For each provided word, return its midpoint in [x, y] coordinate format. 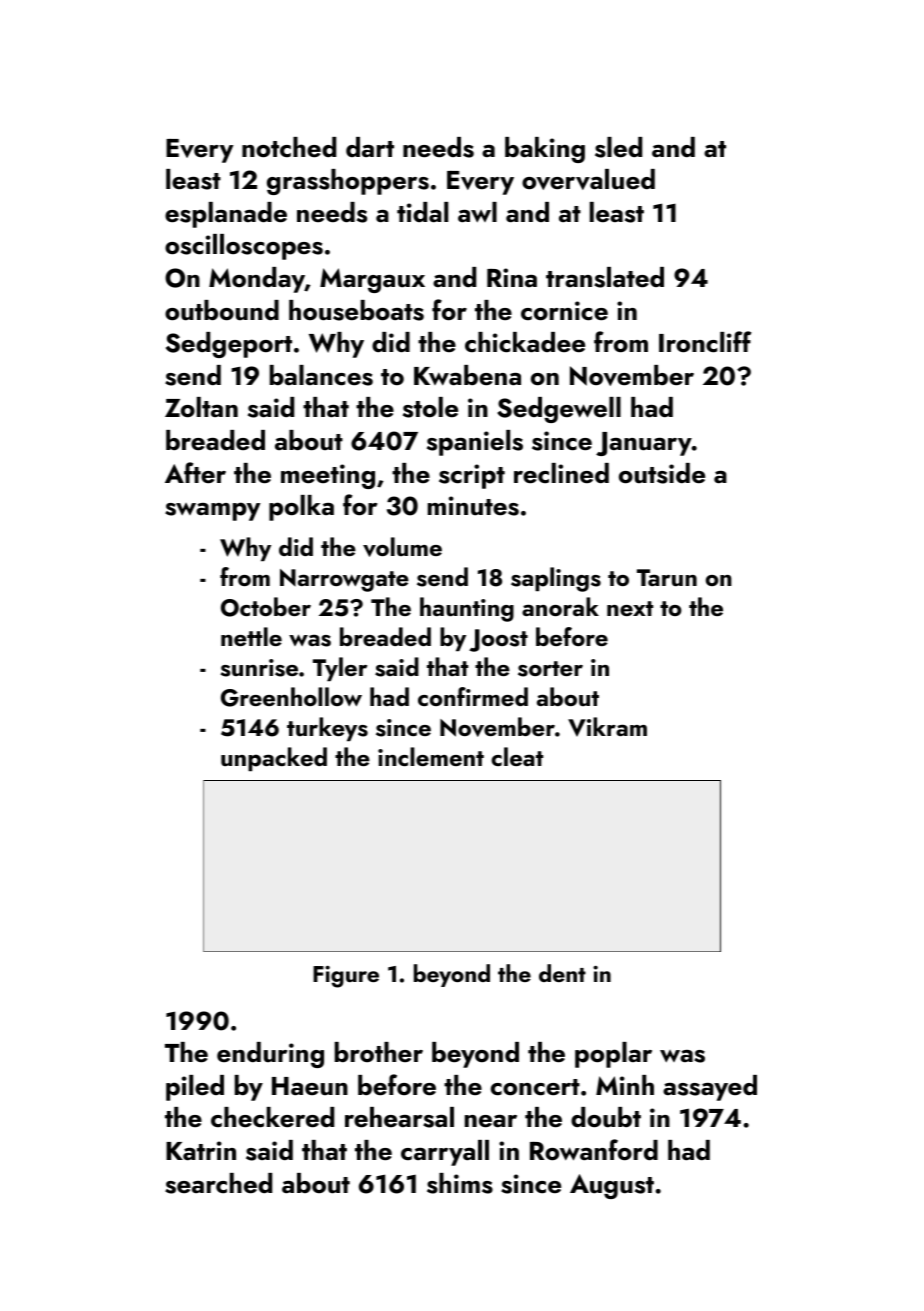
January [644, 444]
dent [562, 973]
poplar [613, 1055]
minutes [473, 506]
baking [545, 150]
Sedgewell [559, 410]
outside [662, 473]
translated [605, 277]
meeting [328, 476]
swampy [212, 511]
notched [289, 147]
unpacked [274, 759]
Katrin [201, 1151]
